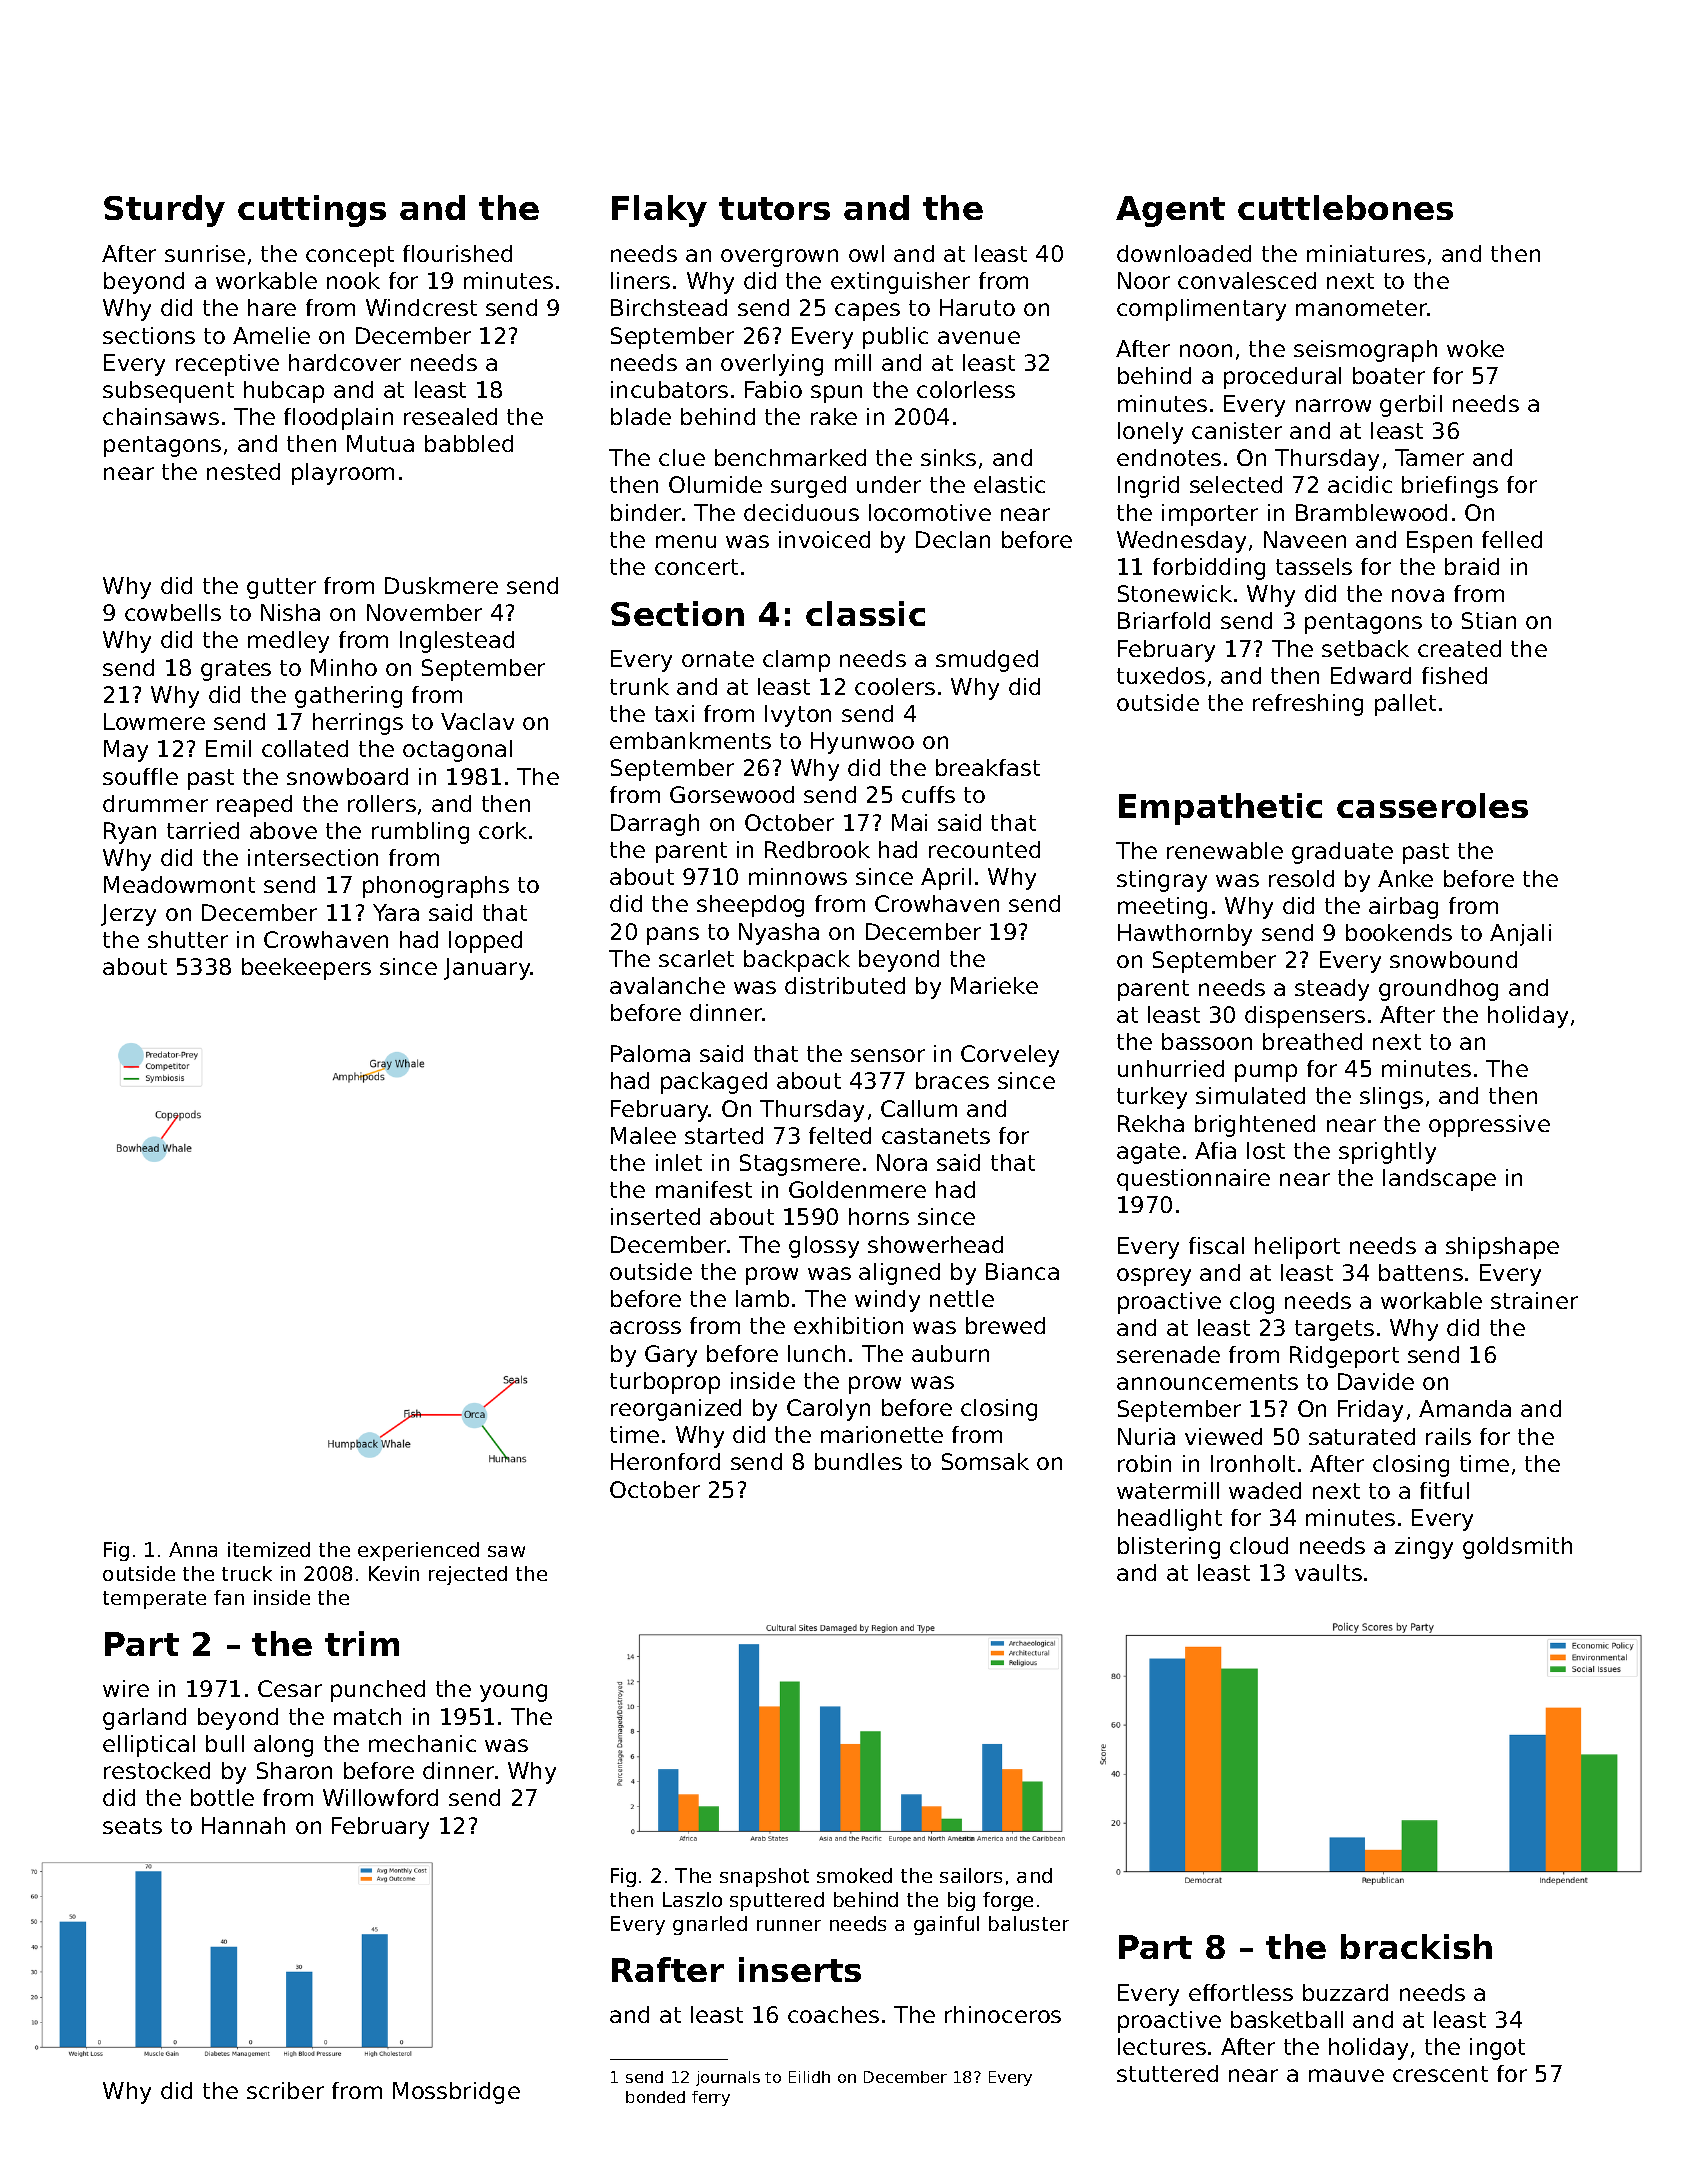 This image has width=1683, height=2178. I want to click on graduate, so click(1342, 853).
